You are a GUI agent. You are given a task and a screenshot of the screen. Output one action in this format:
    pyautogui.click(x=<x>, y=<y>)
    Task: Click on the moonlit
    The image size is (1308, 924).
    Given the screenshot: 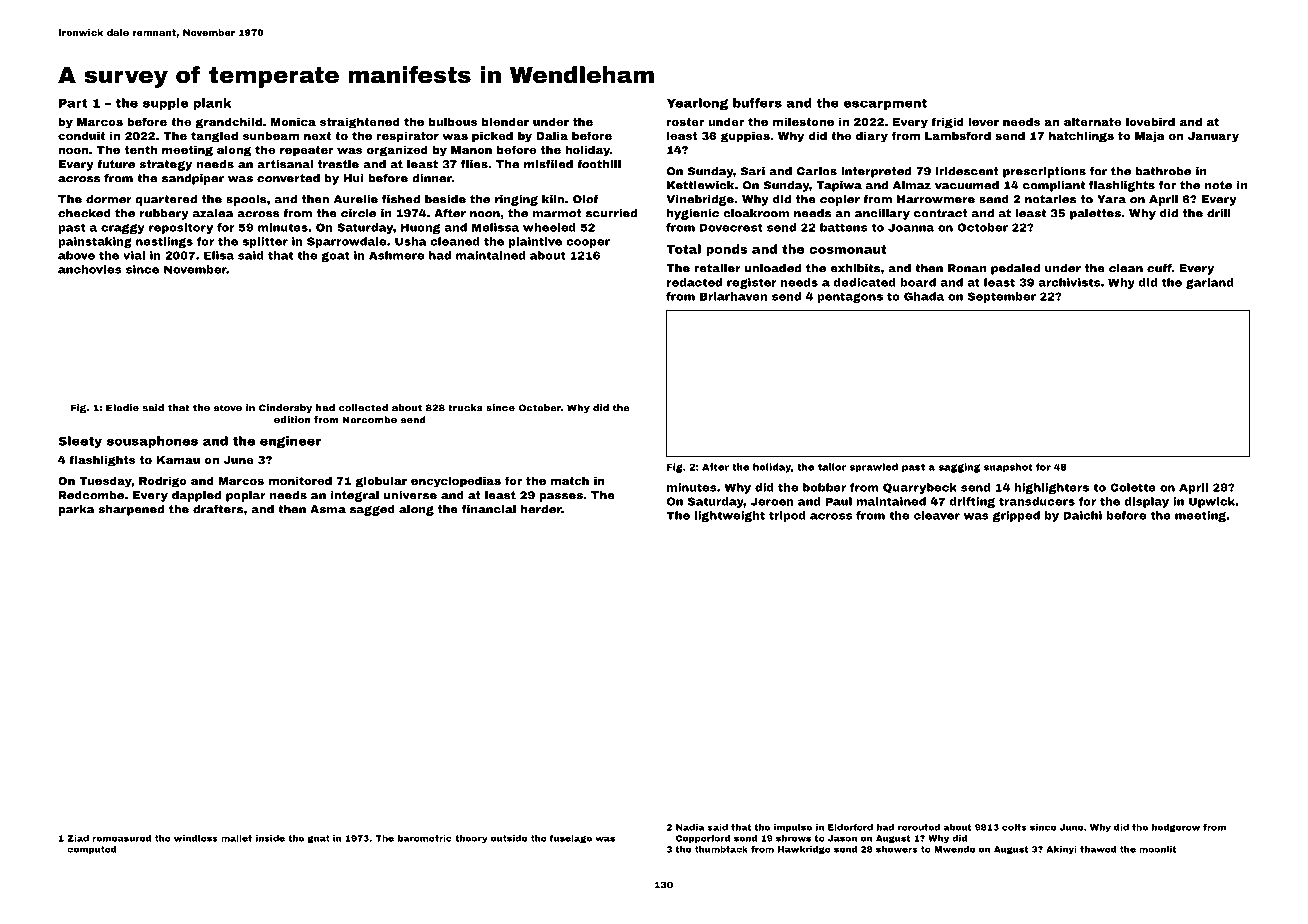 What is the action you would take?
    pyautogui.click(x=1157, y=849)
